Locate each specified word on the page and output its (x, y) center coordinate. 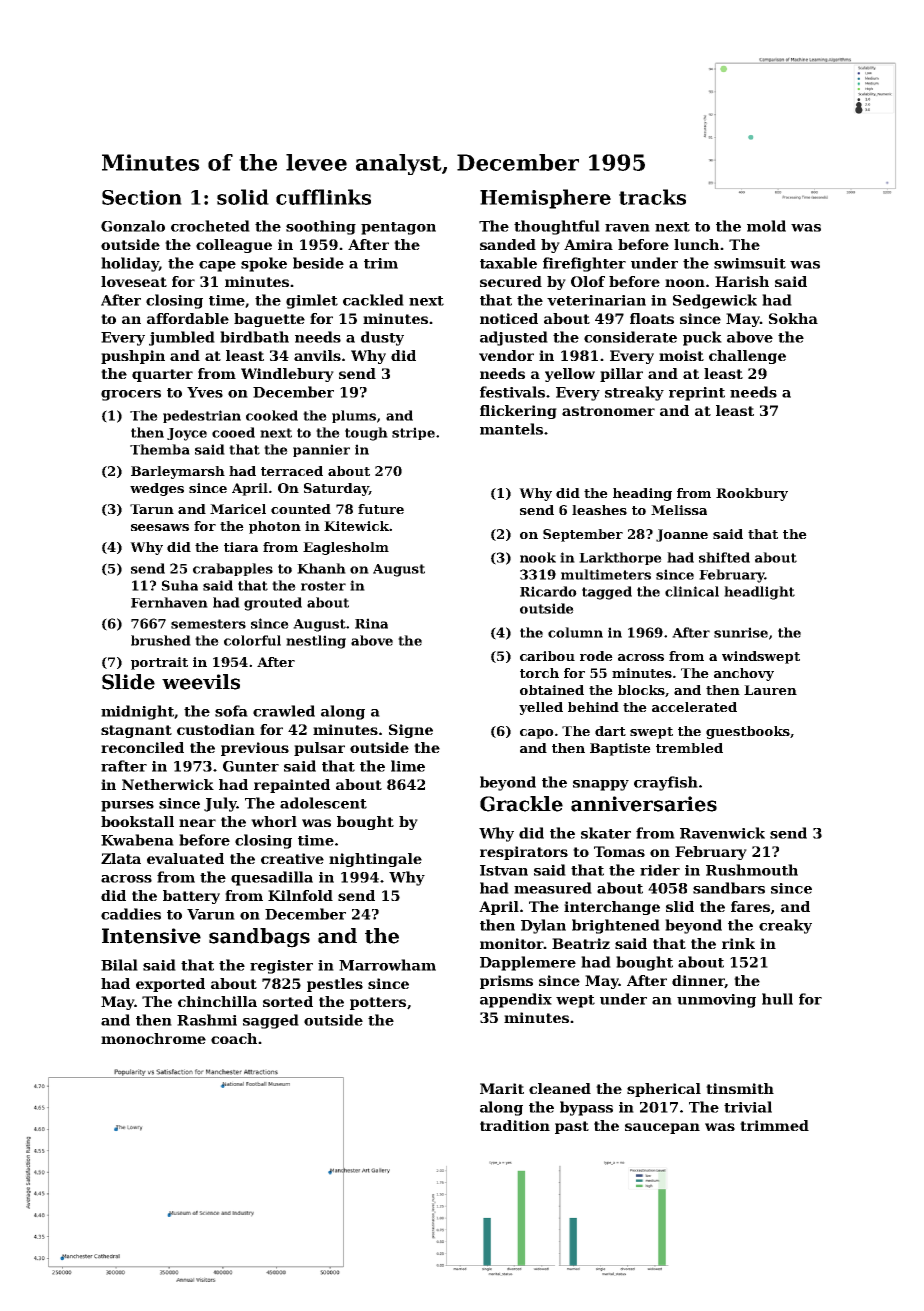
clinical (692, 591)
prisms (506, 982)
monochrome (153, 1038)
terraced (292, 471)
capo (537, 734)
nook (538, 557)
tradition (515, 1125)
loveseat (134, 281)
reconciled (142, 747)
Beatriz (581, 943)
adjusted (514, 338)
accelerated (694, 707)
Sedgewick (715, 301)
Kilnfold (300, 895)
